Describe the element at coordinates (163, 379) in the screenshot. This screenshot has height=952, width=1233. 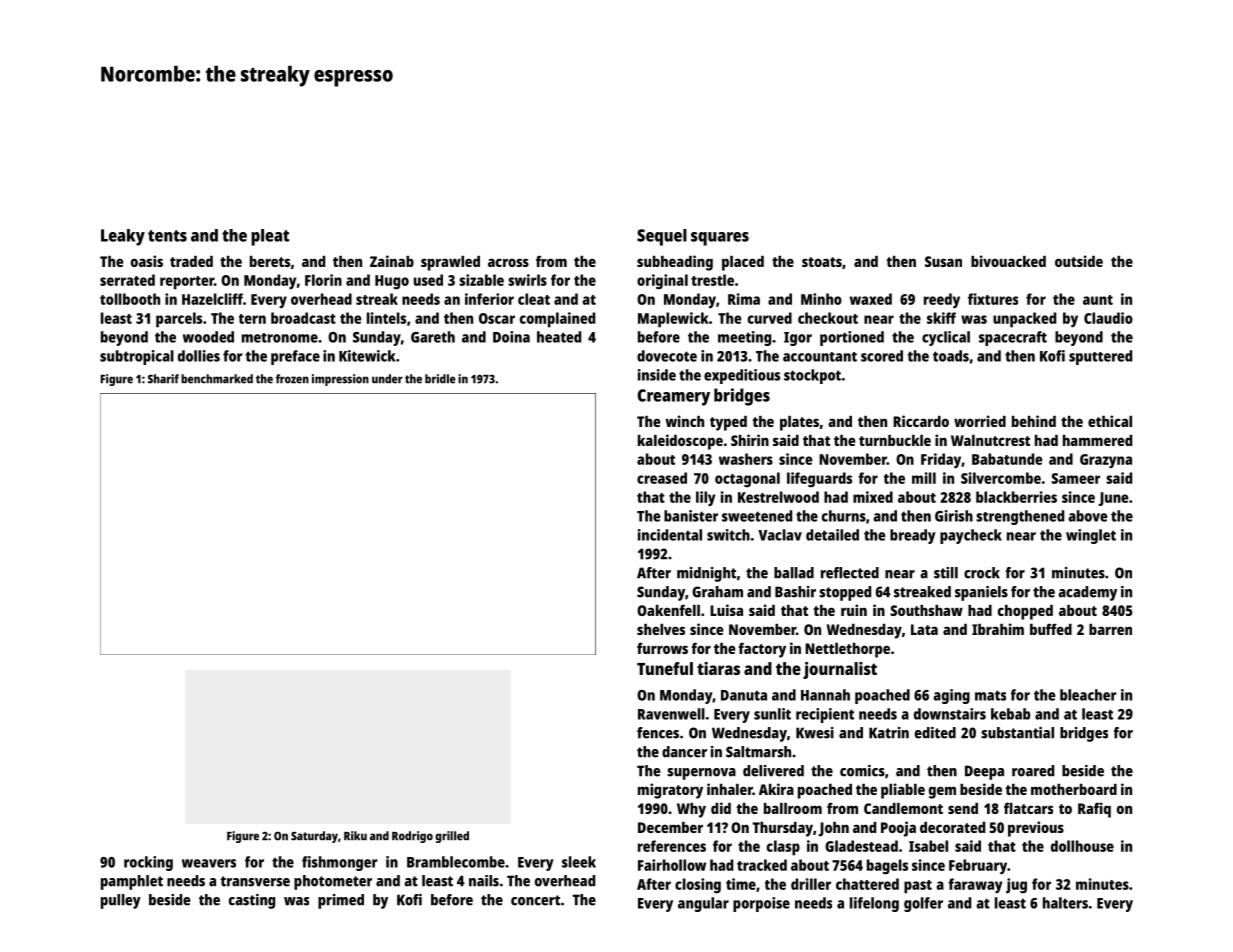
I see `Sharif` at that location.
